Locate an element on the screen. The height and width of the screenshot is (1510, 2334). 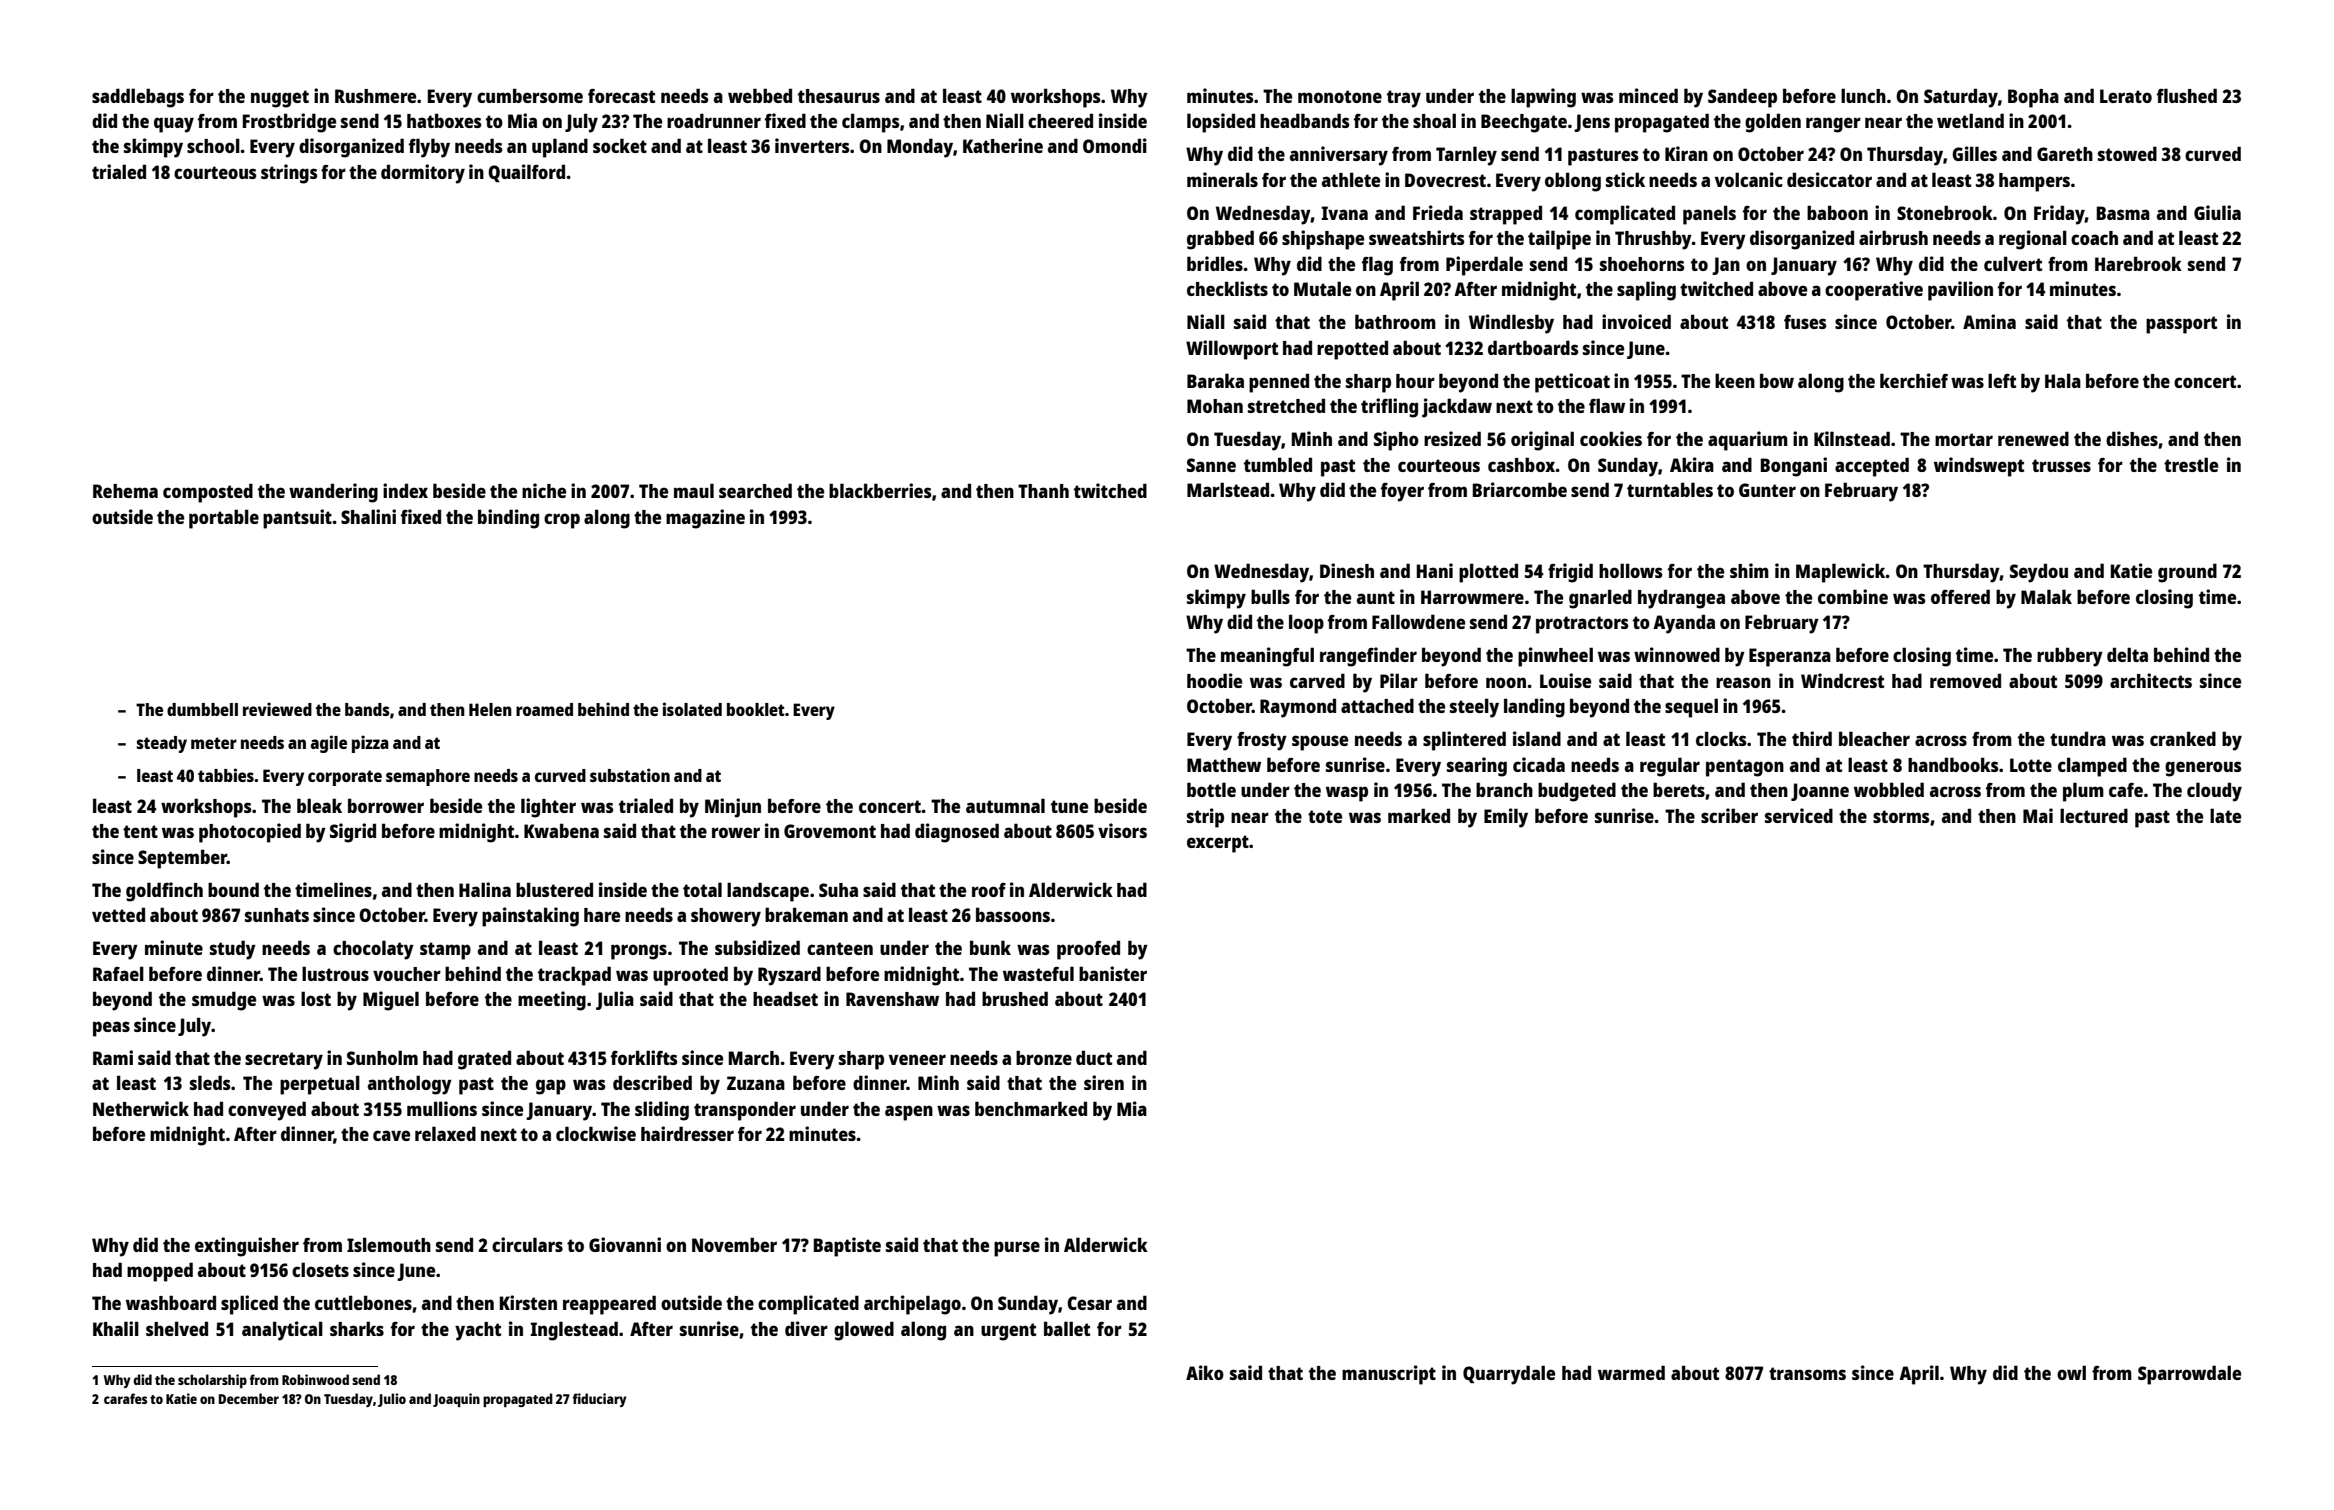
extinguisher is located at coordinates (247, 1247).
